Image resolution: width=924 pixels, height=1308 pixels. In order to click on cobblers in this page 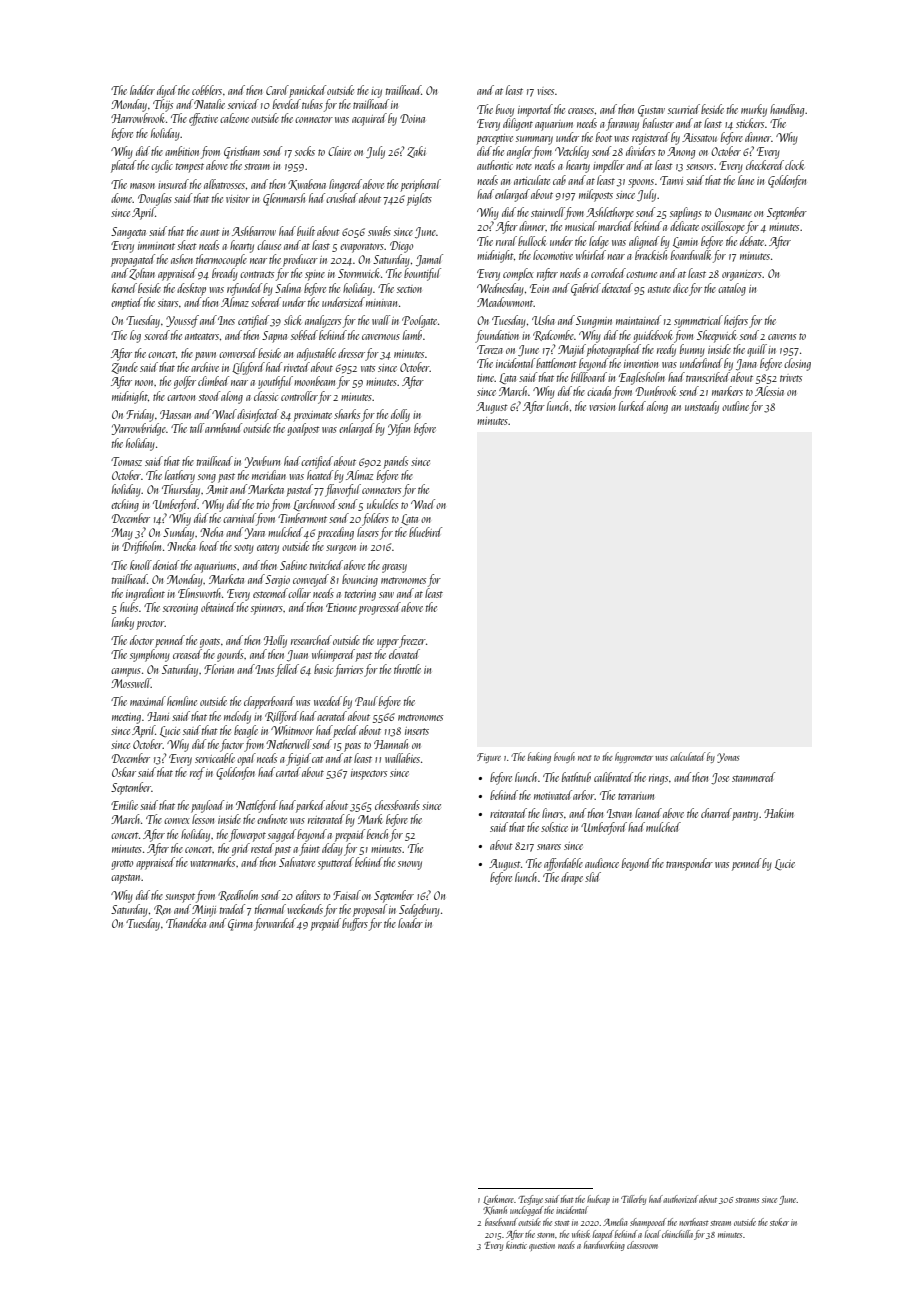, I will do `click(207, 90)`.
